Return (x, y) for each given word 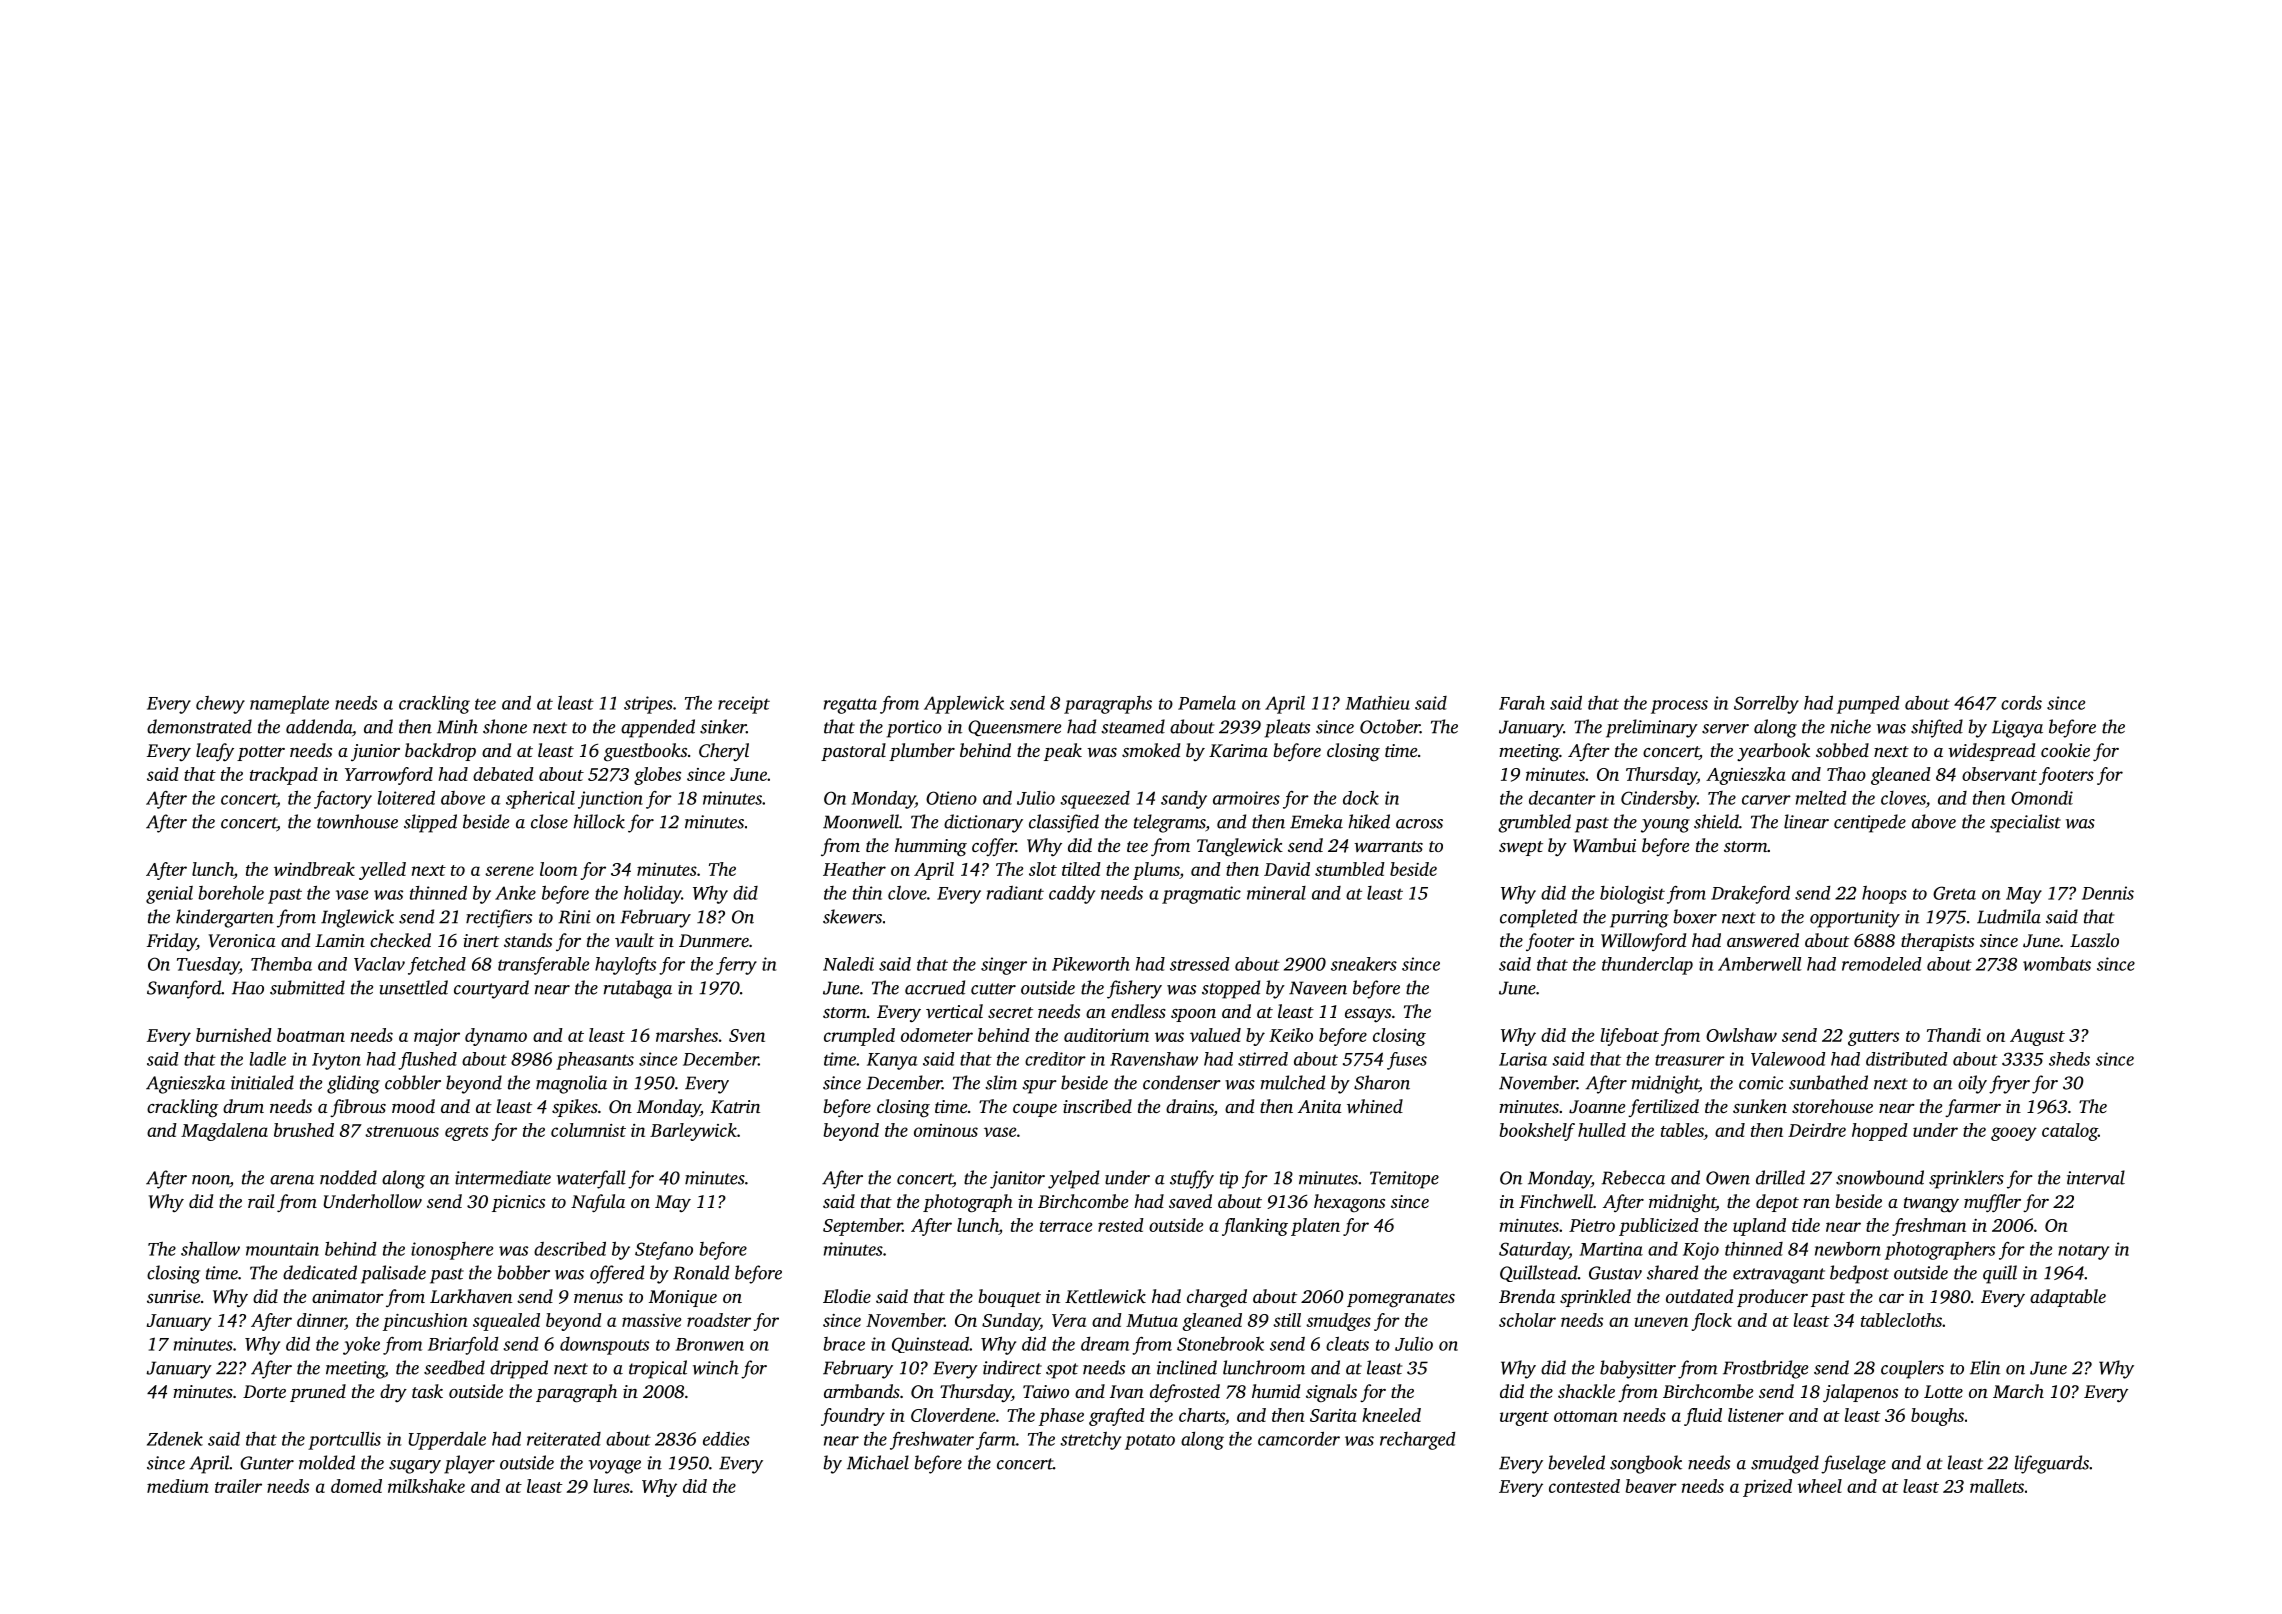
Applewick (964, 705)
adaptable (2068, 1298)
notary (2083, 1252)
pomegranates (1401, 1299)
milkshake (426, 1486)
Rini (574, 917)
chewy (220, 705)
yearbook (1773, 752)
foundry (853, 1417)
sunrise (173, 1296)
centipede (1870, 823)
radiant (1015, 893)
